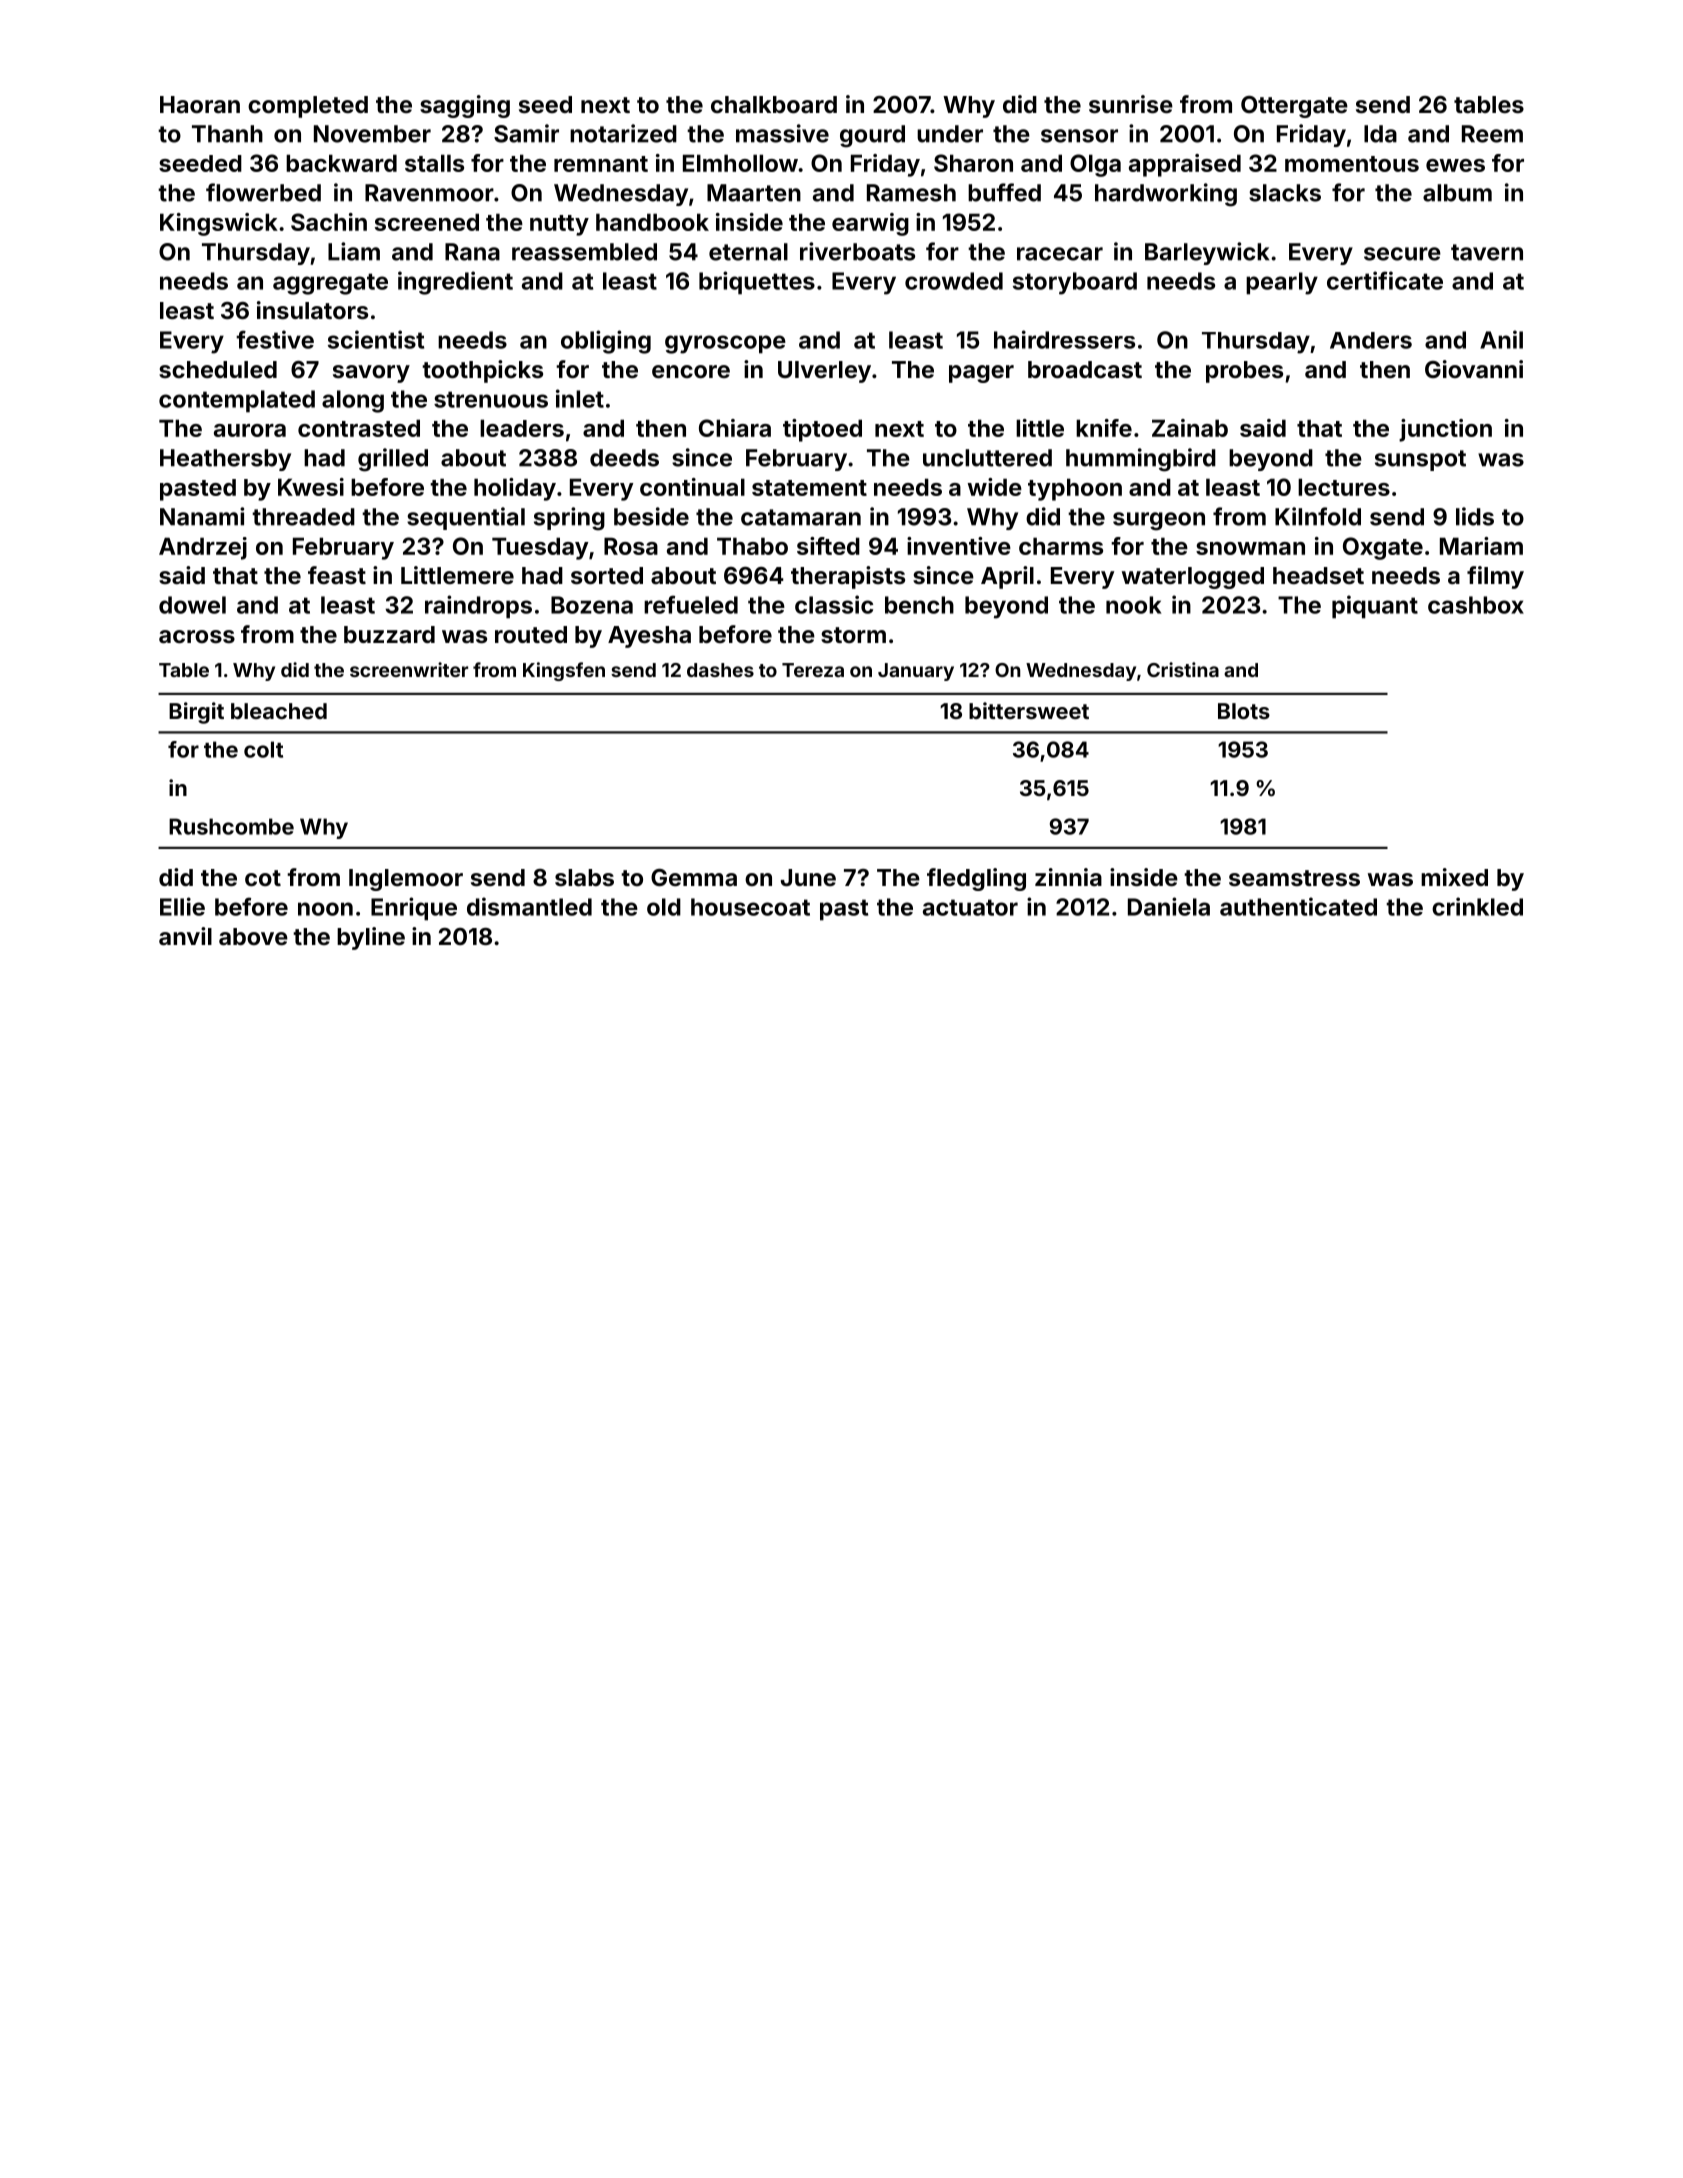  I want to click on November, so click(372, 134).
